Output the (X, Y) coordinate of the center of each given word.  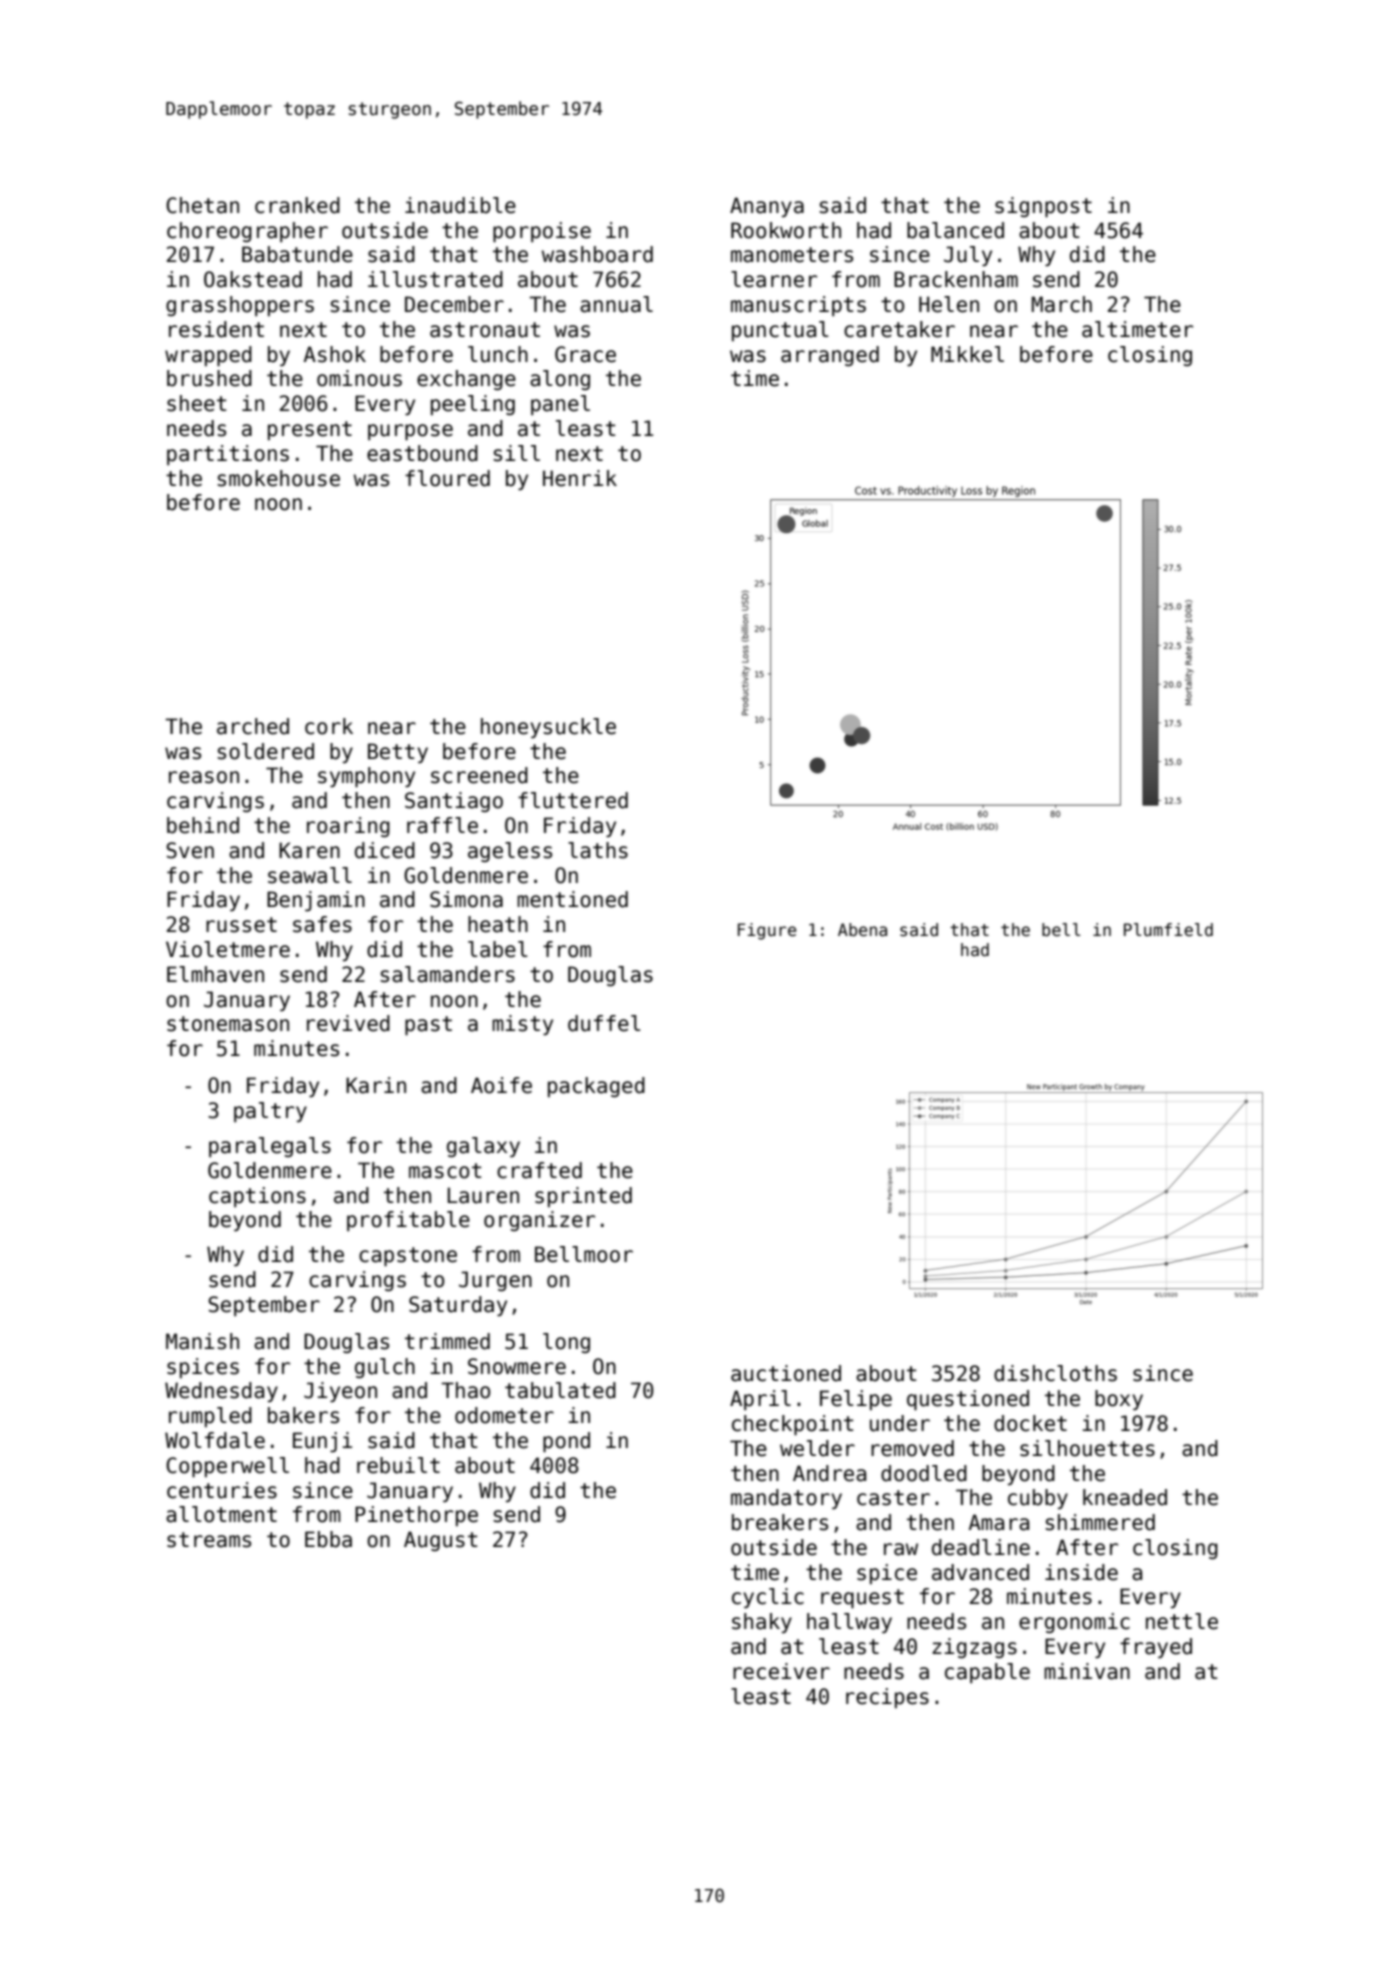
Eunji (322, 1442)
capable (987, 1673)
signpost (1043, 207)
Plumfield (1168, 930)
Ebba (328, 1539)
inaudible (460, 205)
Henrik (580, 478)
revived (348, 1023)
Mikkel (967, 354)
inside (1081, 1572)
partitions (228, 455)
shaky (762, 1623)
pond (566, 1442)
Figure (767, 931)
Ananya (767, 207)
